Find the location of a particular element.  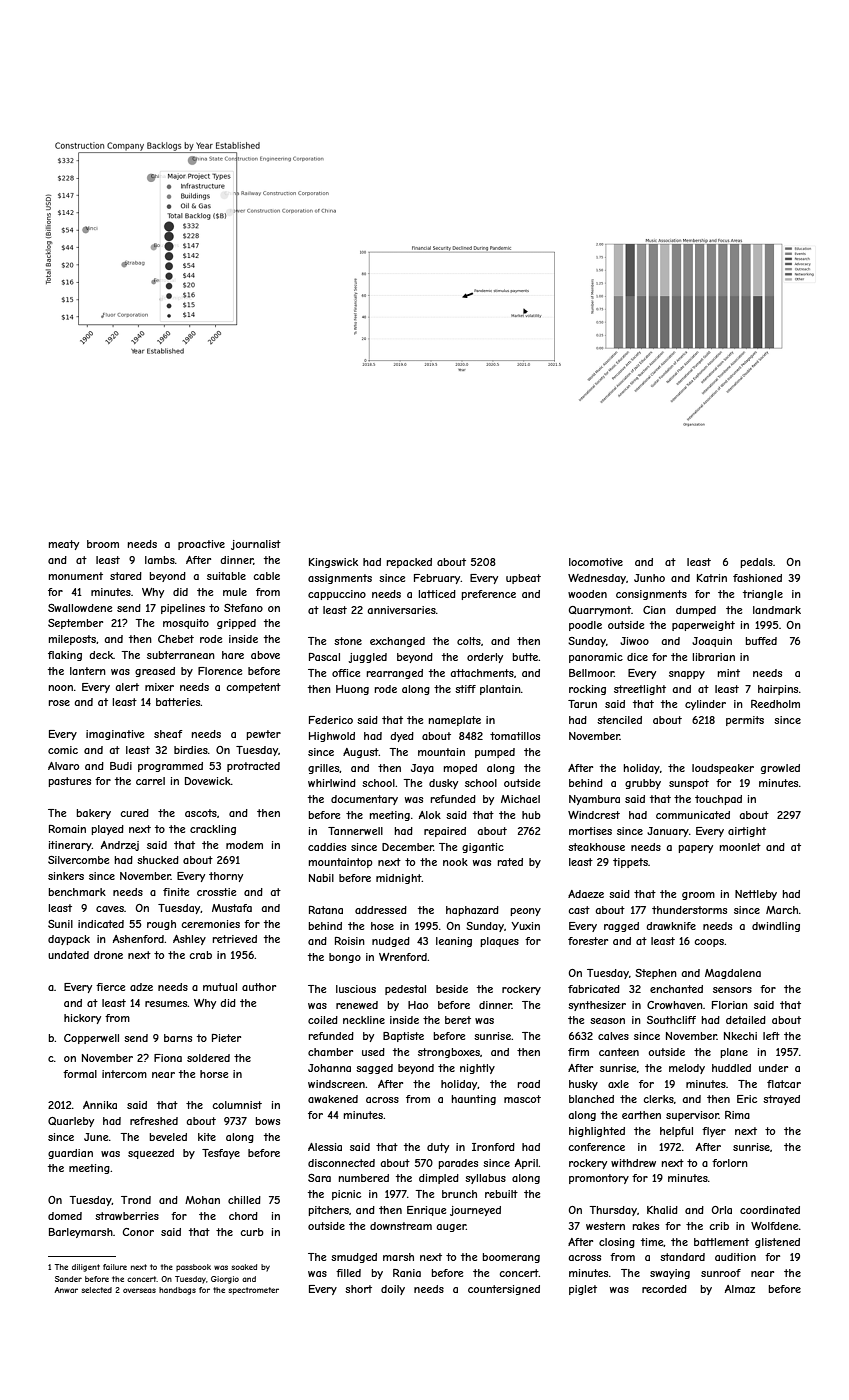

crab is located at coordinates (200, 955).
